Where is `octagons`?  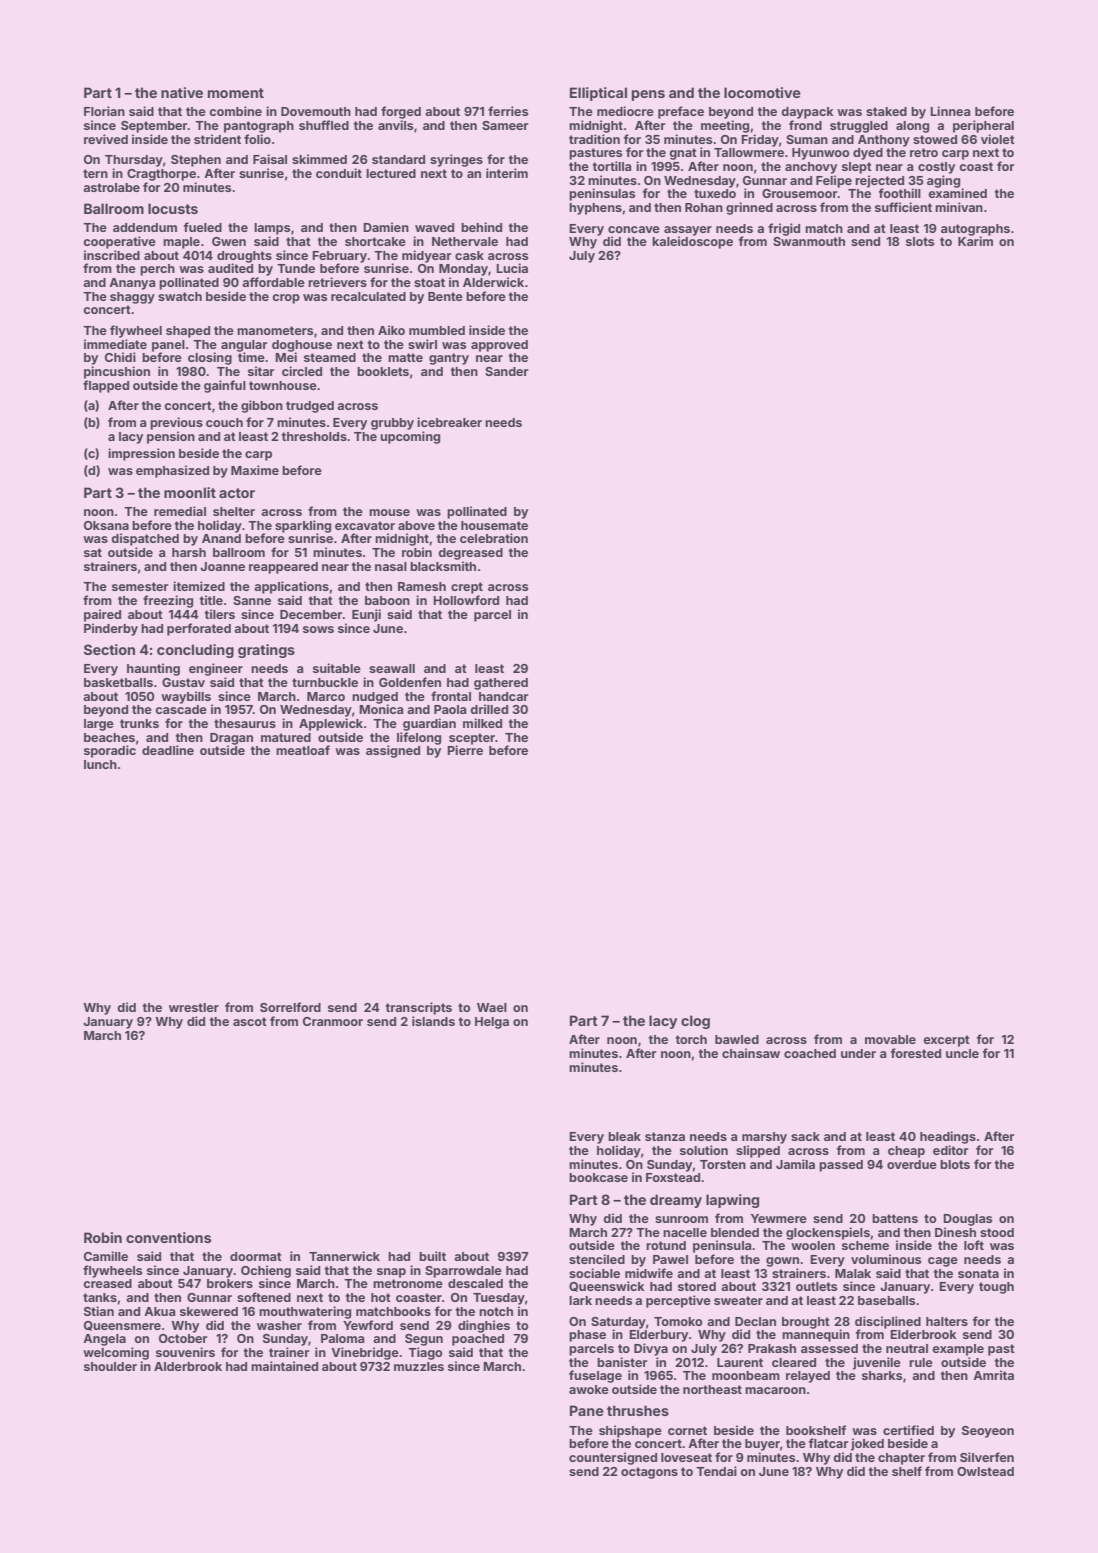 octagons is located at coordinates (649, 1473).
